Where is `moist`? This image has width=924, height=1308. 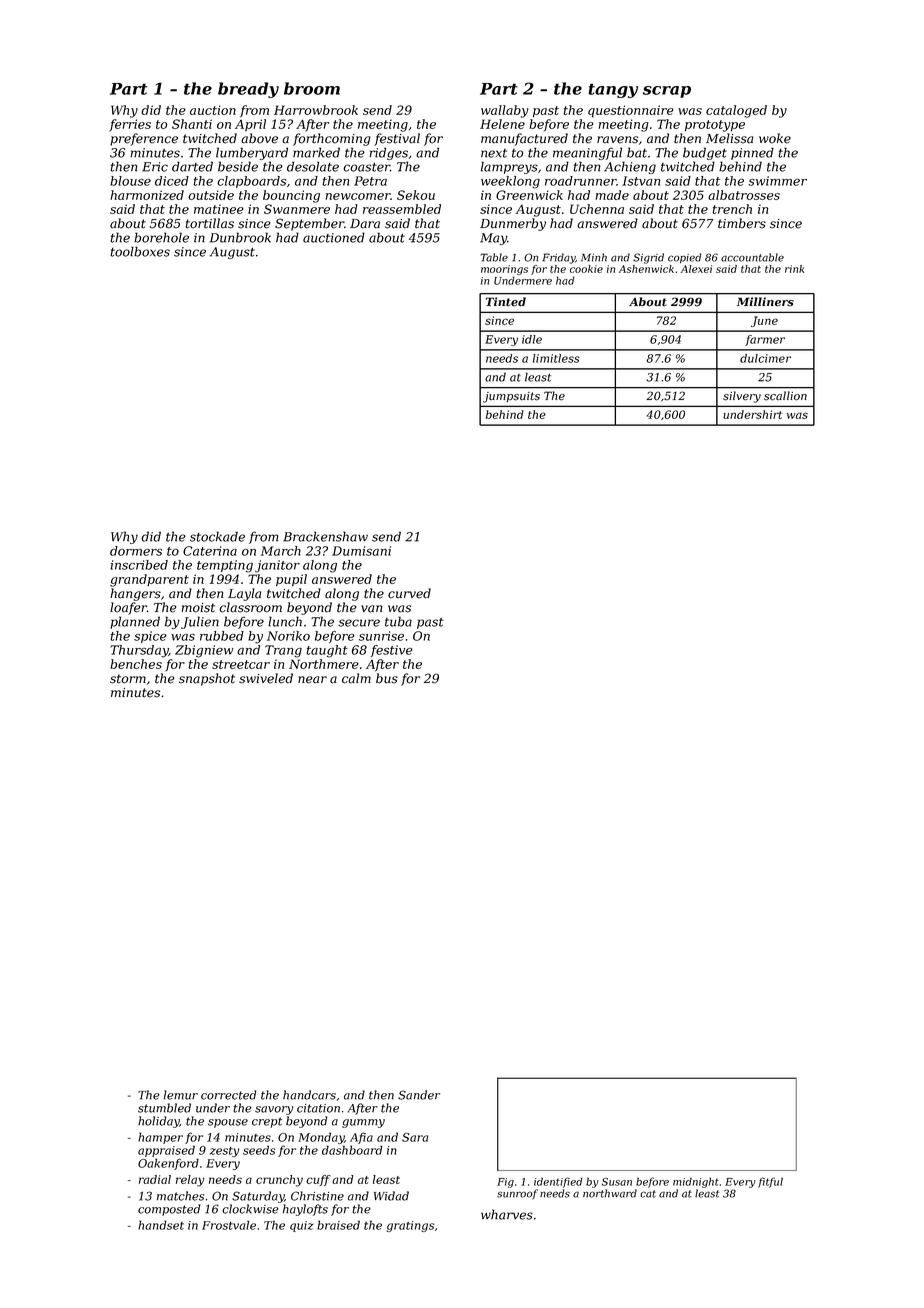
moist is located at coordinates (198, 608).
